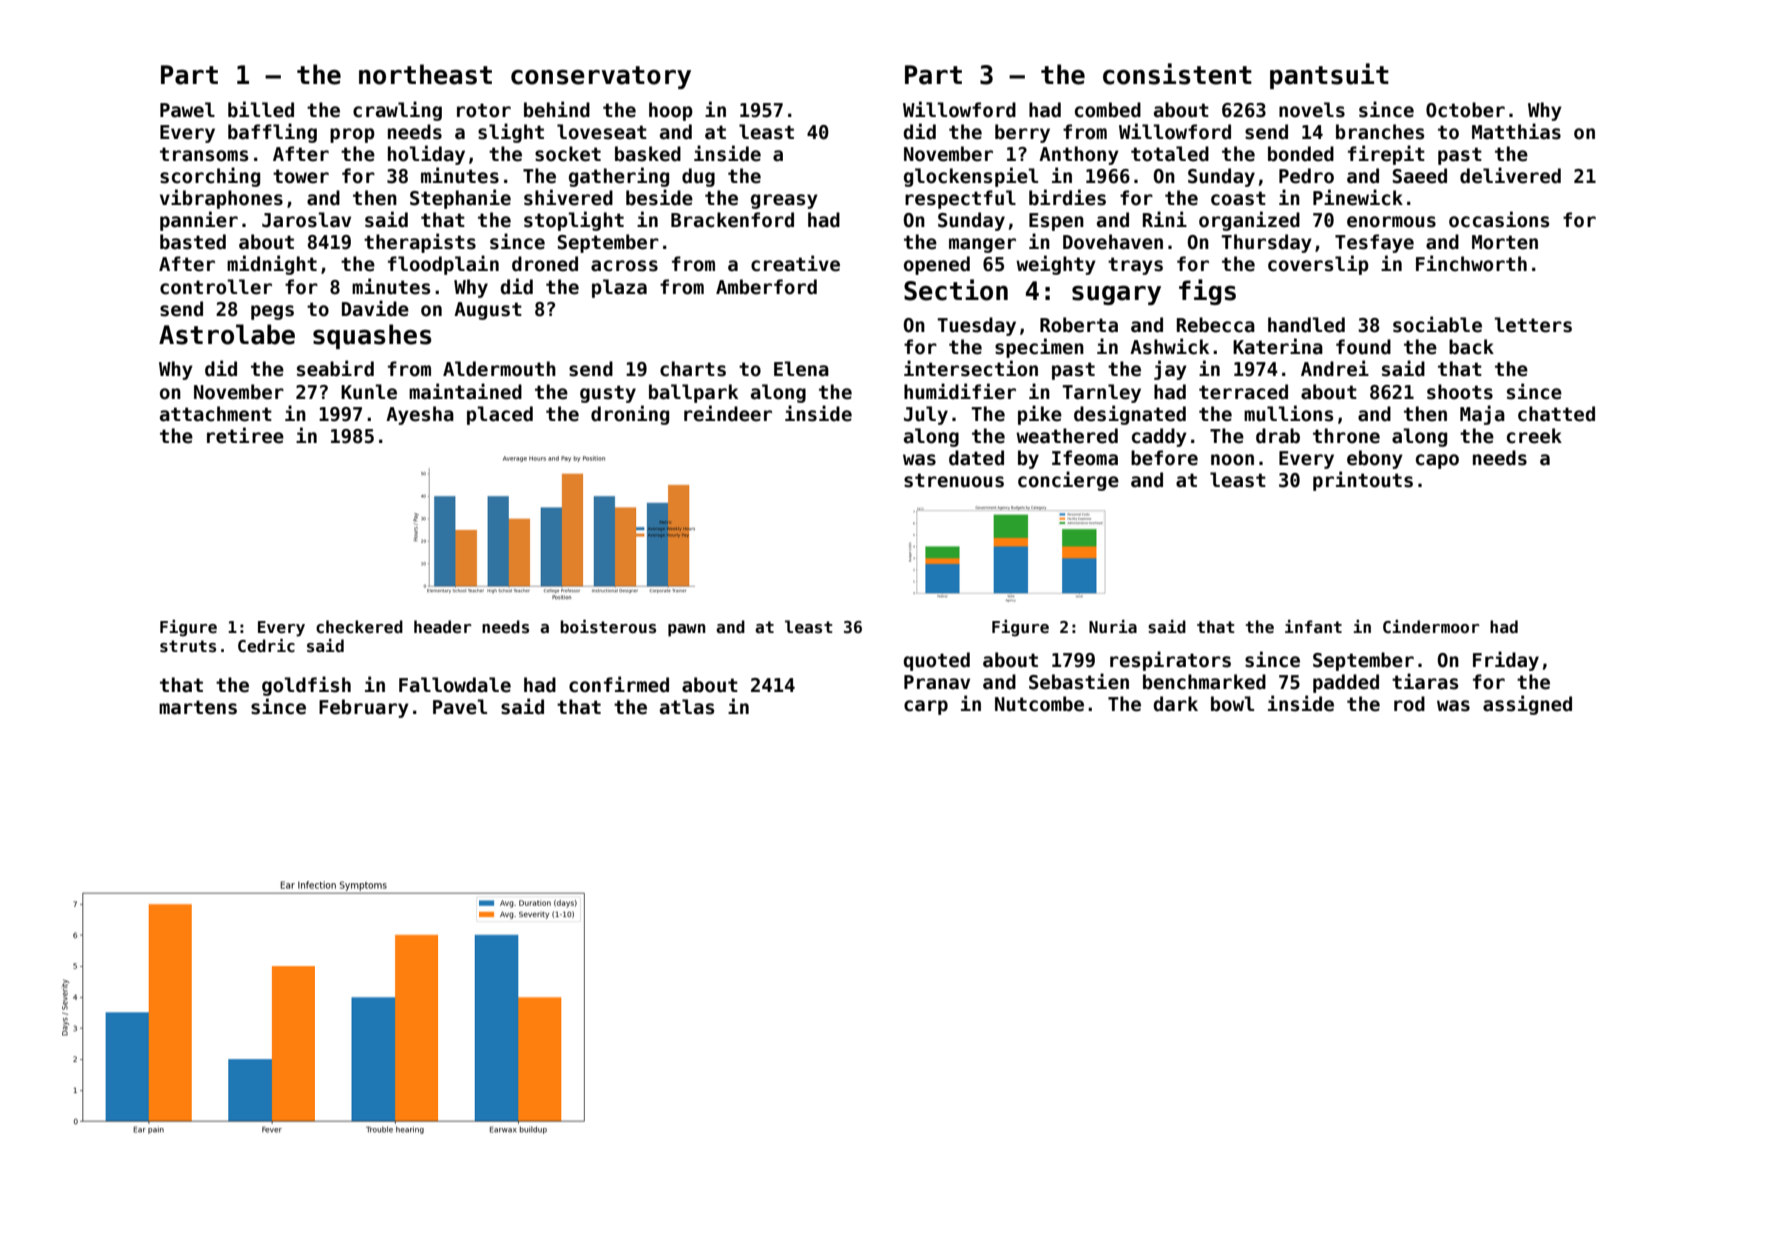  What do you see at coordinates (601, 77) in the screenshot?
I see `conservatory` at bounding box center [601, 77].
